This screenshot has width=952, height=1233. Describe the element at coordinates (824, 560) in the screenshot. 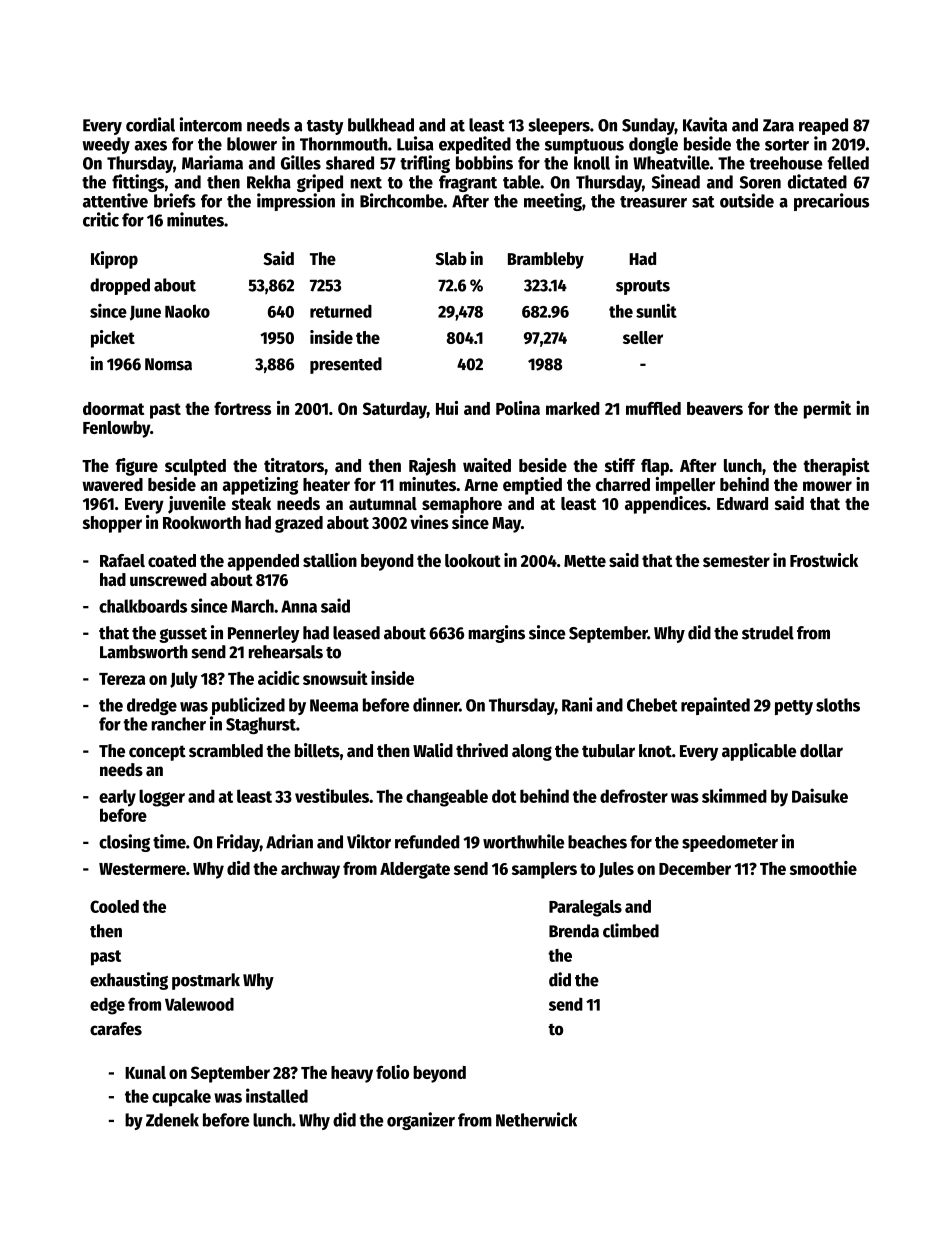

I see `Frostwick` at that location.
